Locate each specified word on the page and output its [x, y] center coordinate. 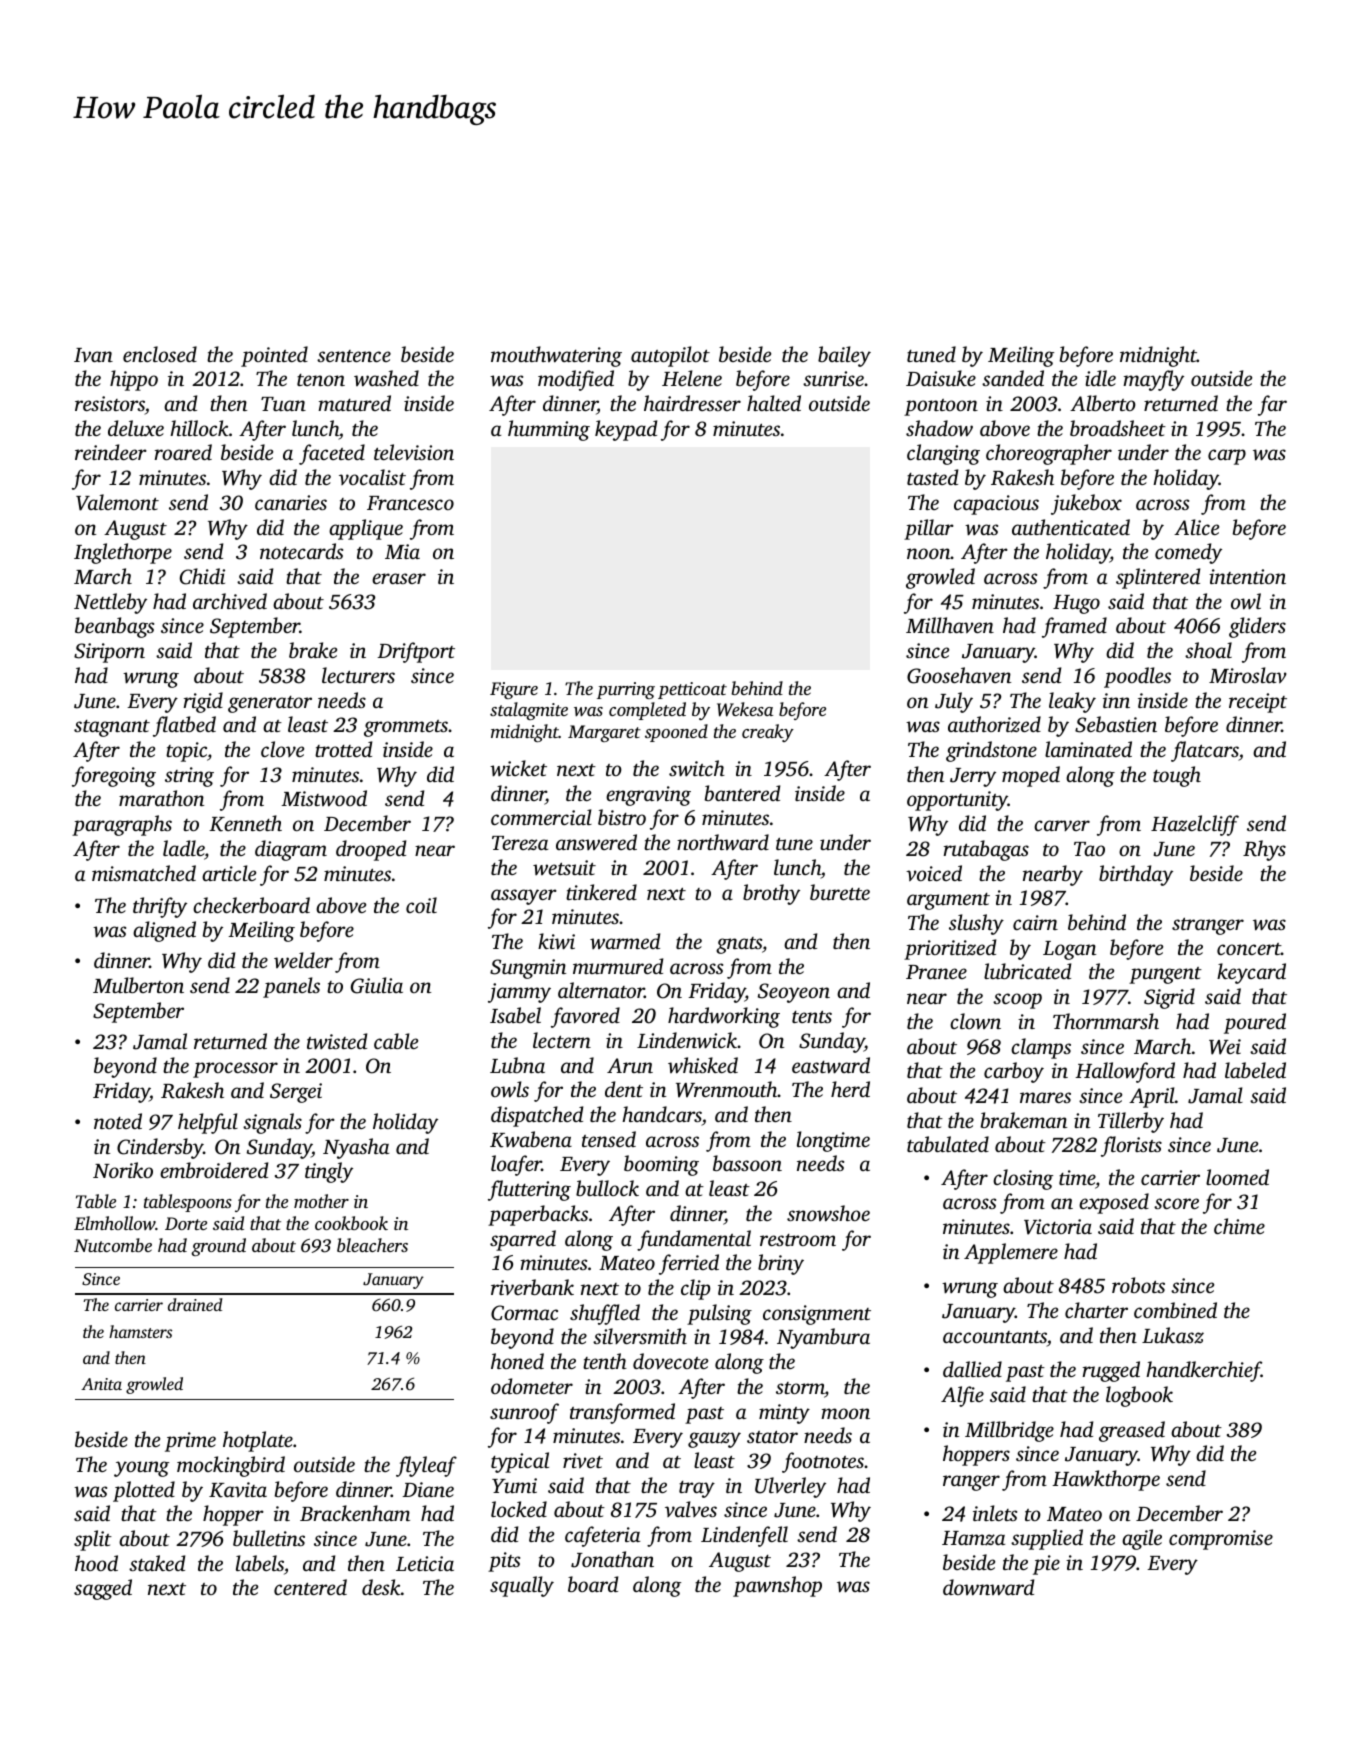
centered [310, 1587]
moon [845, 1413]
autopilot [670, 356]
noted [118, 1121]
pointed [274, 356]
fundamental [694, 1240]
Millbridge [1009, 1431]
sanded [1013, 378]
